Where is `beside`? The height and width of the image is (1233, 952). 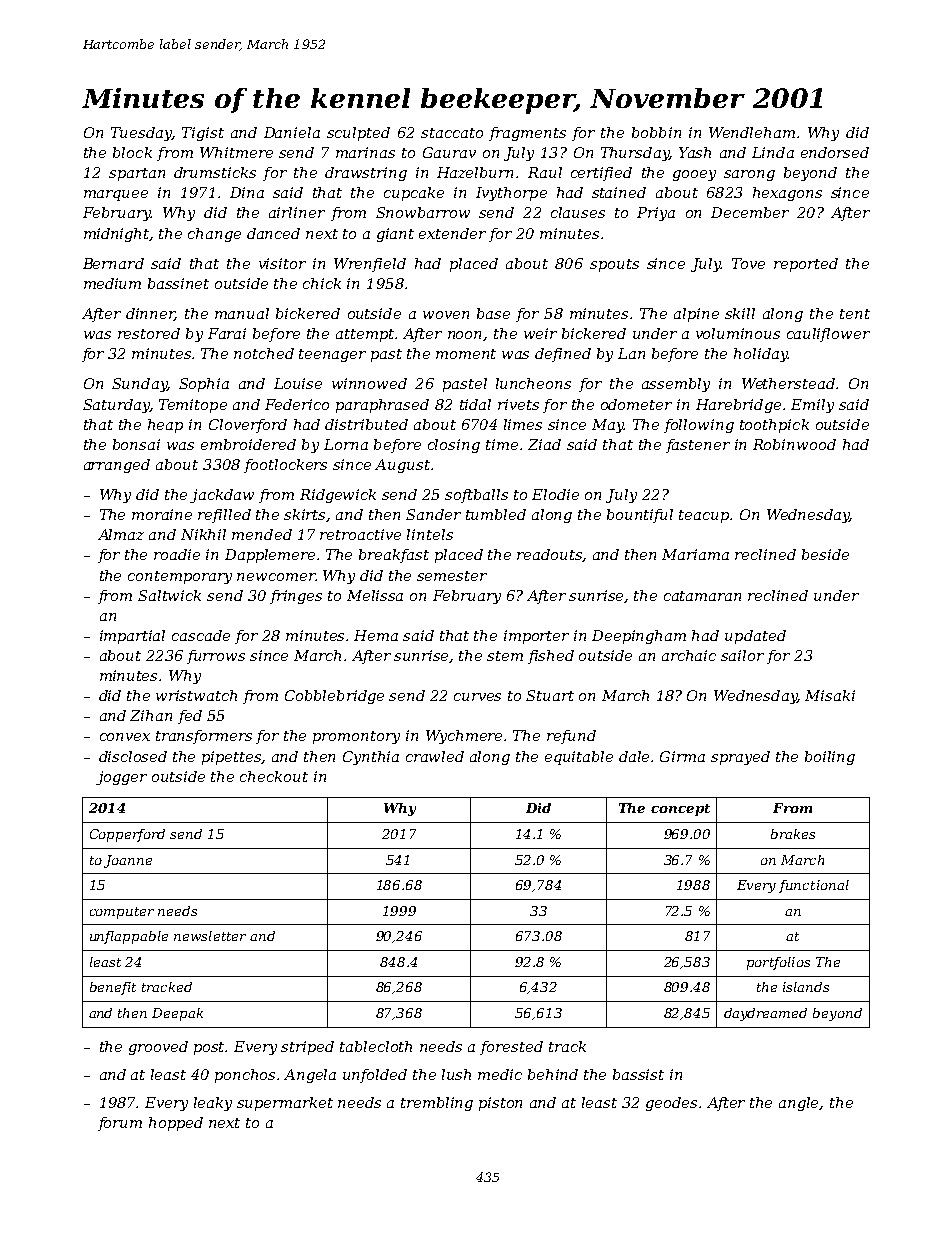
beside is located at coordinates (825, 554).
